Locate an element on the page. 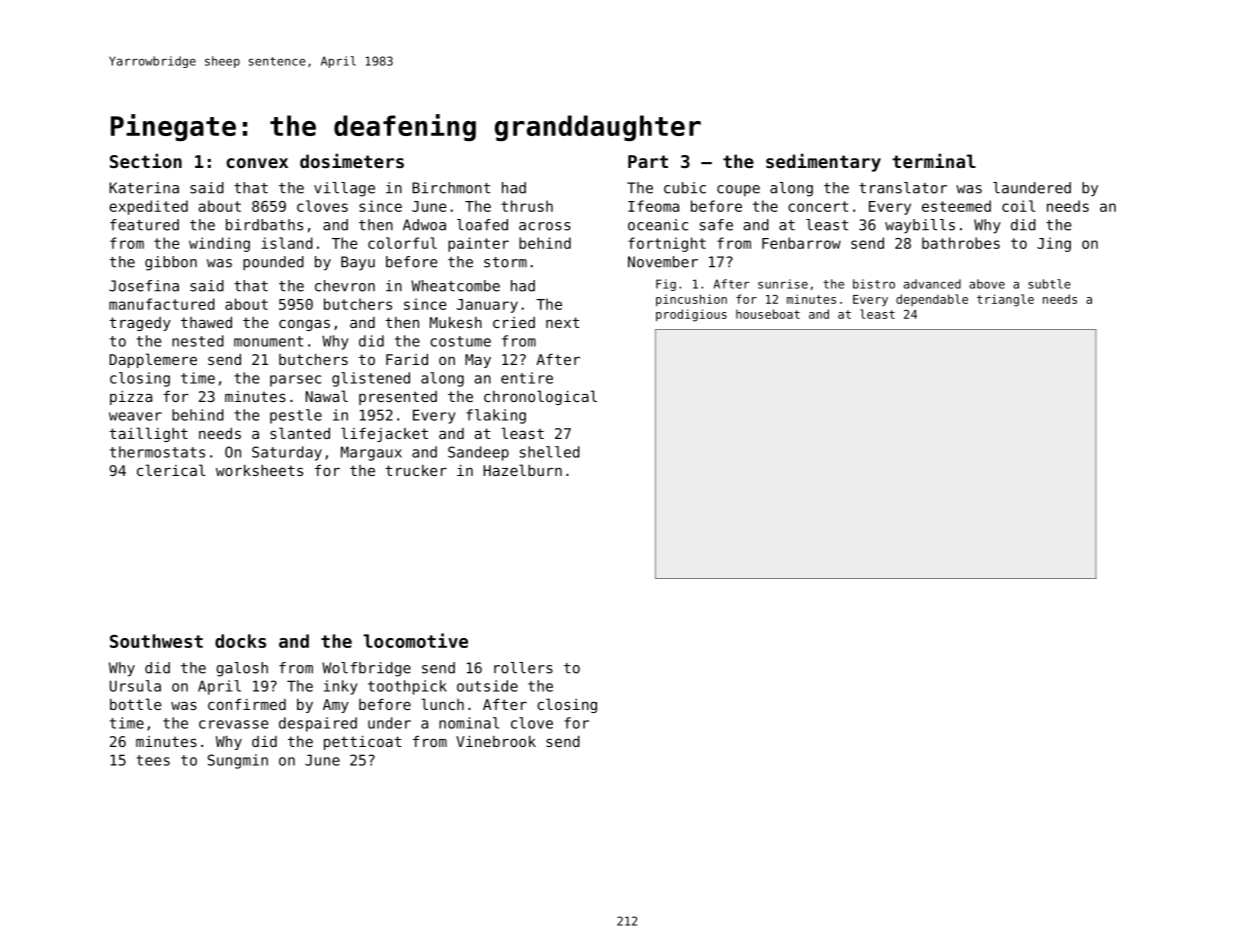 The width and height of the image is (1233, 952). shelled is located at coordinates (550, 452).
